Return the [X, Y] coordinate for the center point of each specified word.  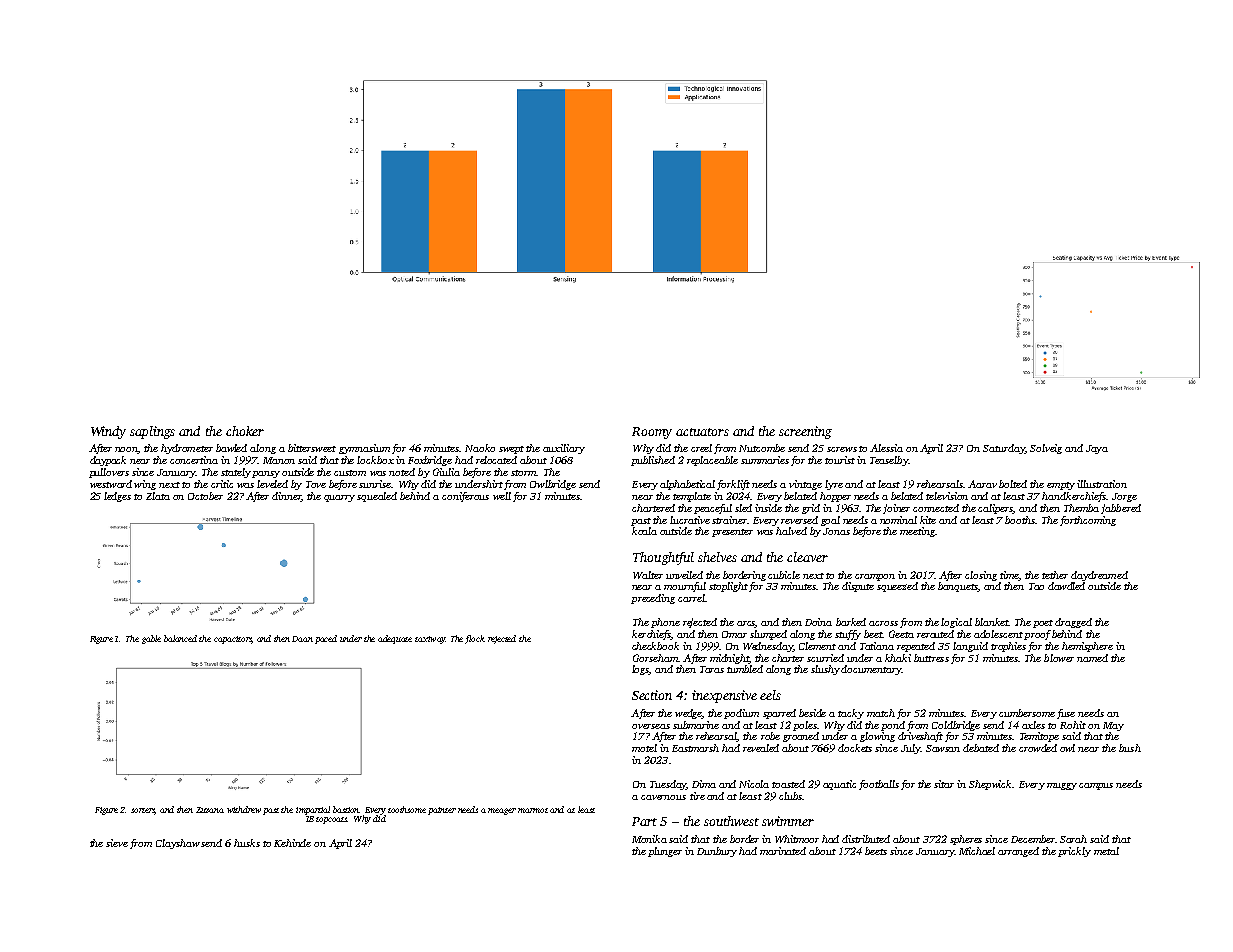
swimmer [788, 821]
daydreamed [1099, 576]
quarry [339, 498]
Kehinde [292, 843]
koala [644, 531]
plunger [665, 852]
